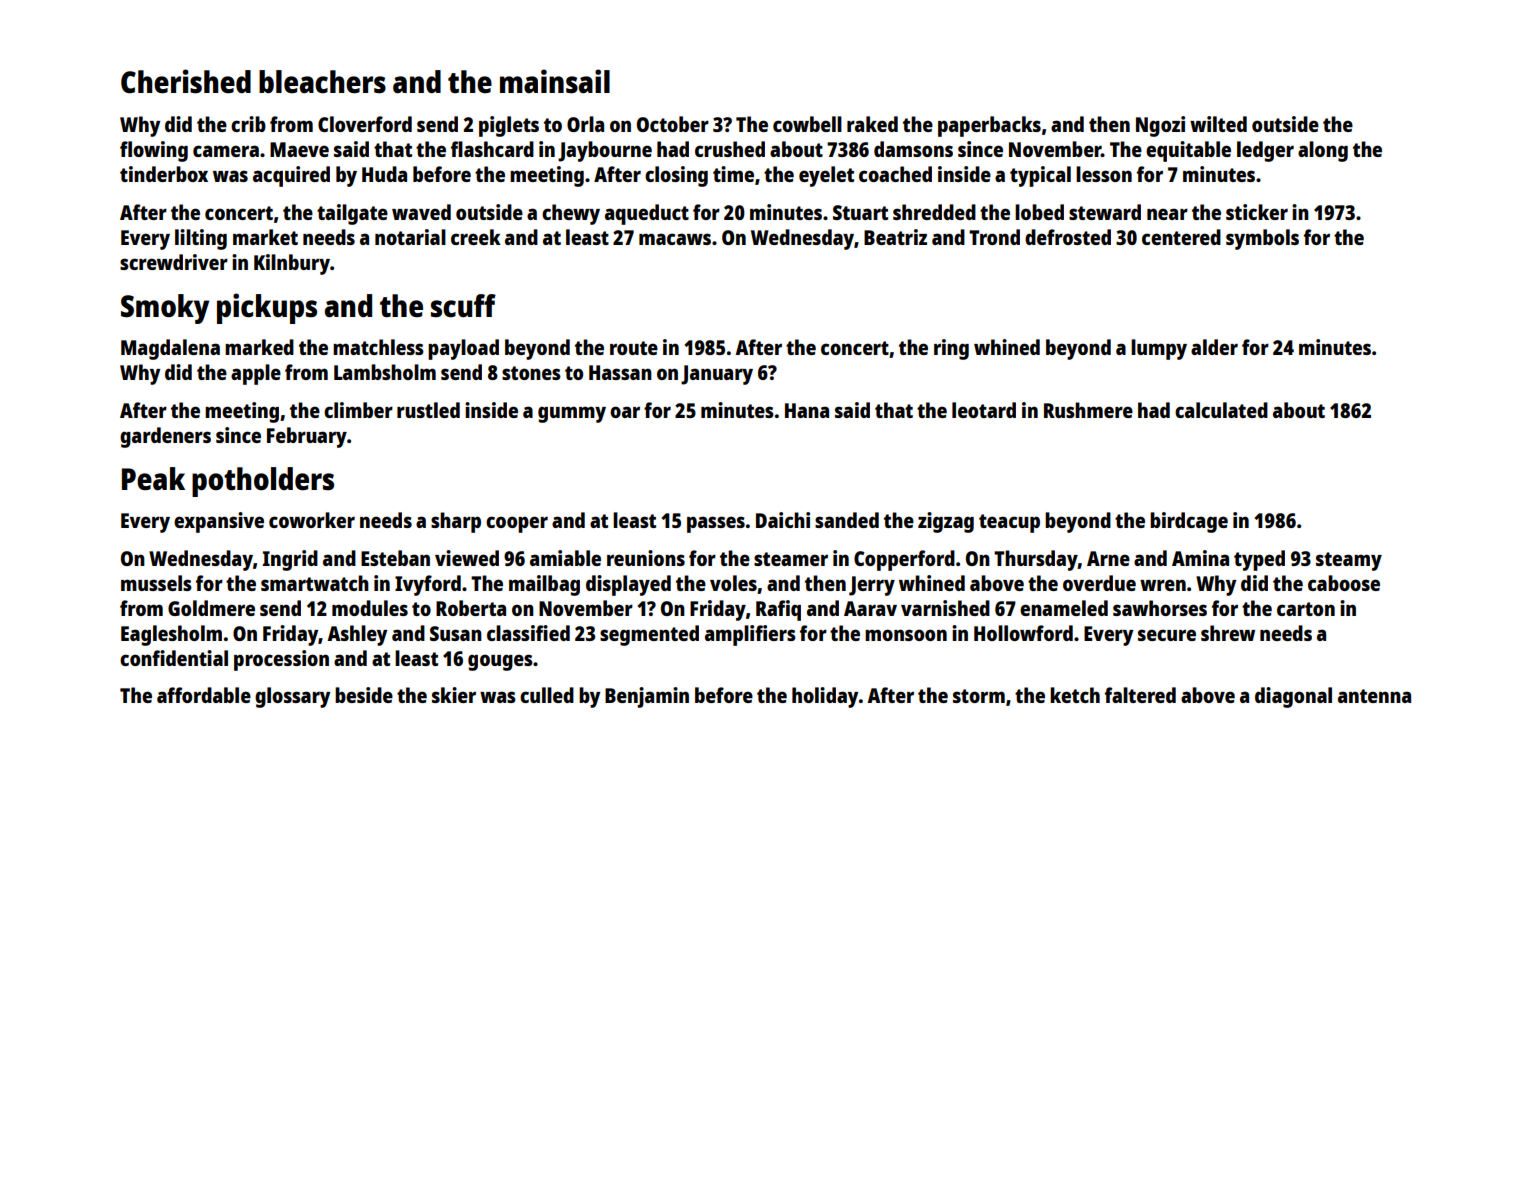 The width and height of the image is (1533, 1185). I want to click on lumpy, so click(1159, 349).
